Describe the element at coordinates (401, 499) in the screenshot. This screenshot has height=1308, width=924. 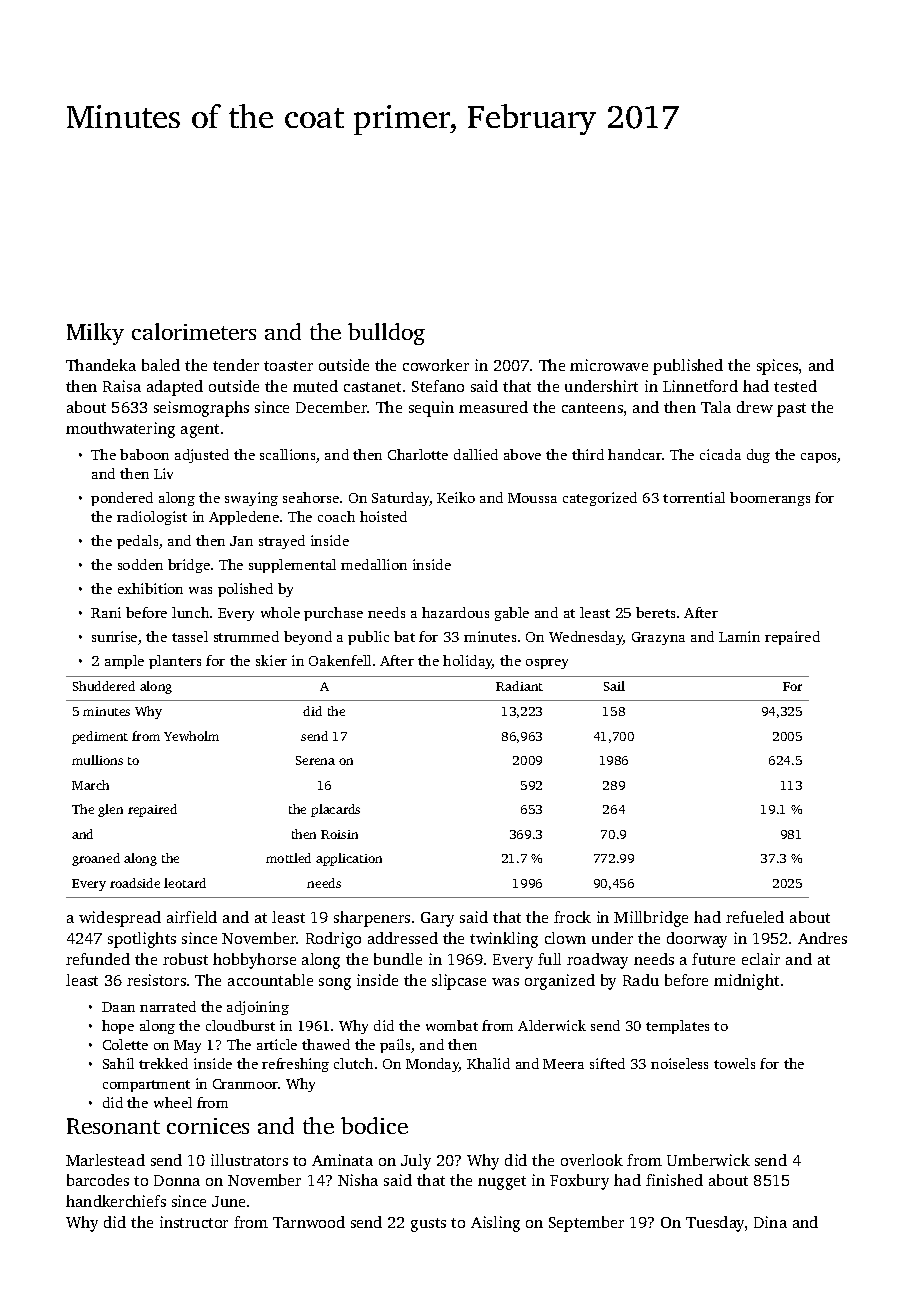
I see `Saturday` at that location.
